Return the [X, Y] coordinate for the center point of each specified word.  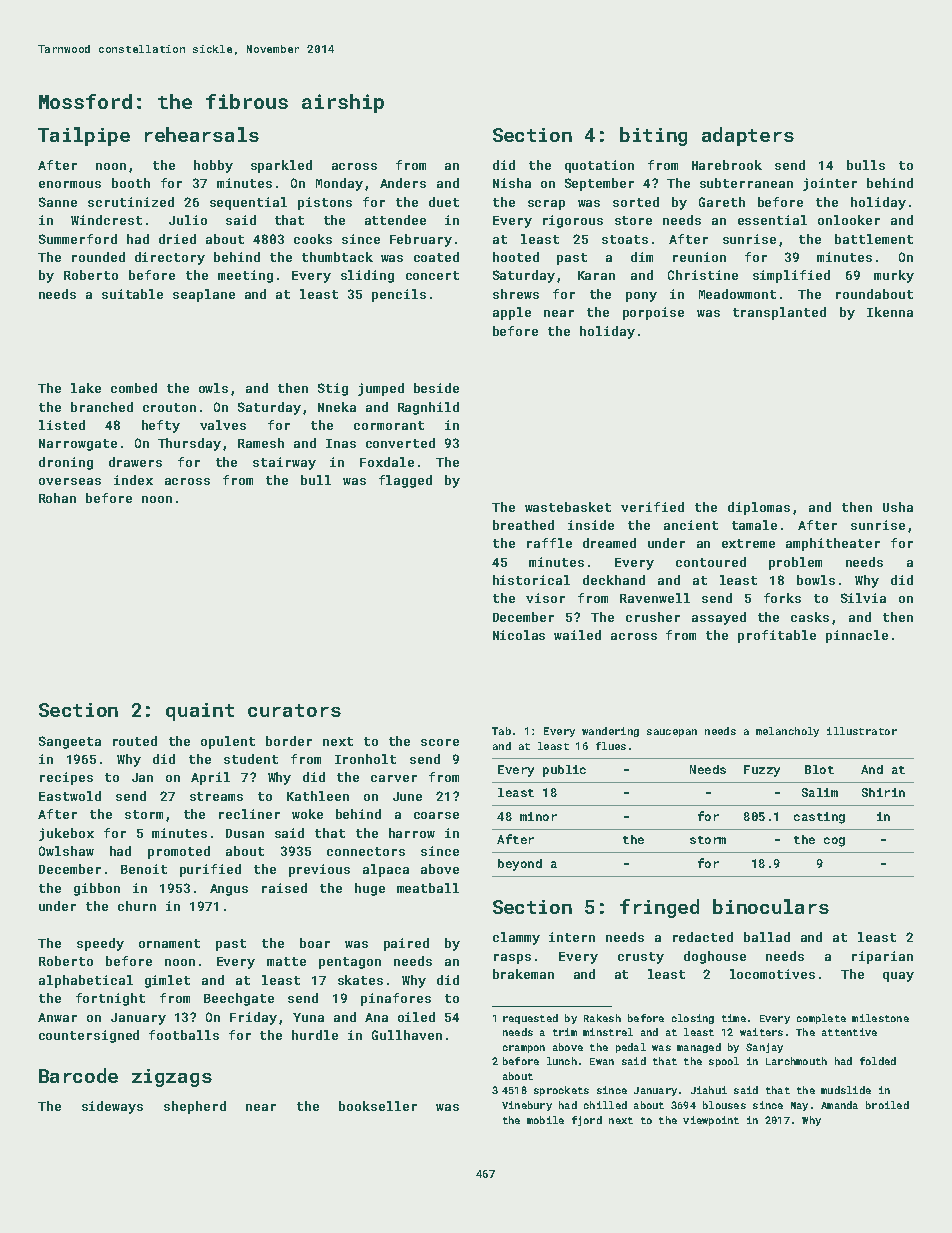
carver [394, 778]
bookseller [378, 1106]
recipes [66, 778]
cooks [313, 239]
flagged [405, 481]
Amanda [839, 1105]
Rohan [57, 498]
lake [86, 388]
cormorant [389, 425]
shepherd [195, 1107]
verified [652, 507]
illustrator [862, 731]
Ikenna [890, 312]
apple [512, 313]
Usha [898, 507]
